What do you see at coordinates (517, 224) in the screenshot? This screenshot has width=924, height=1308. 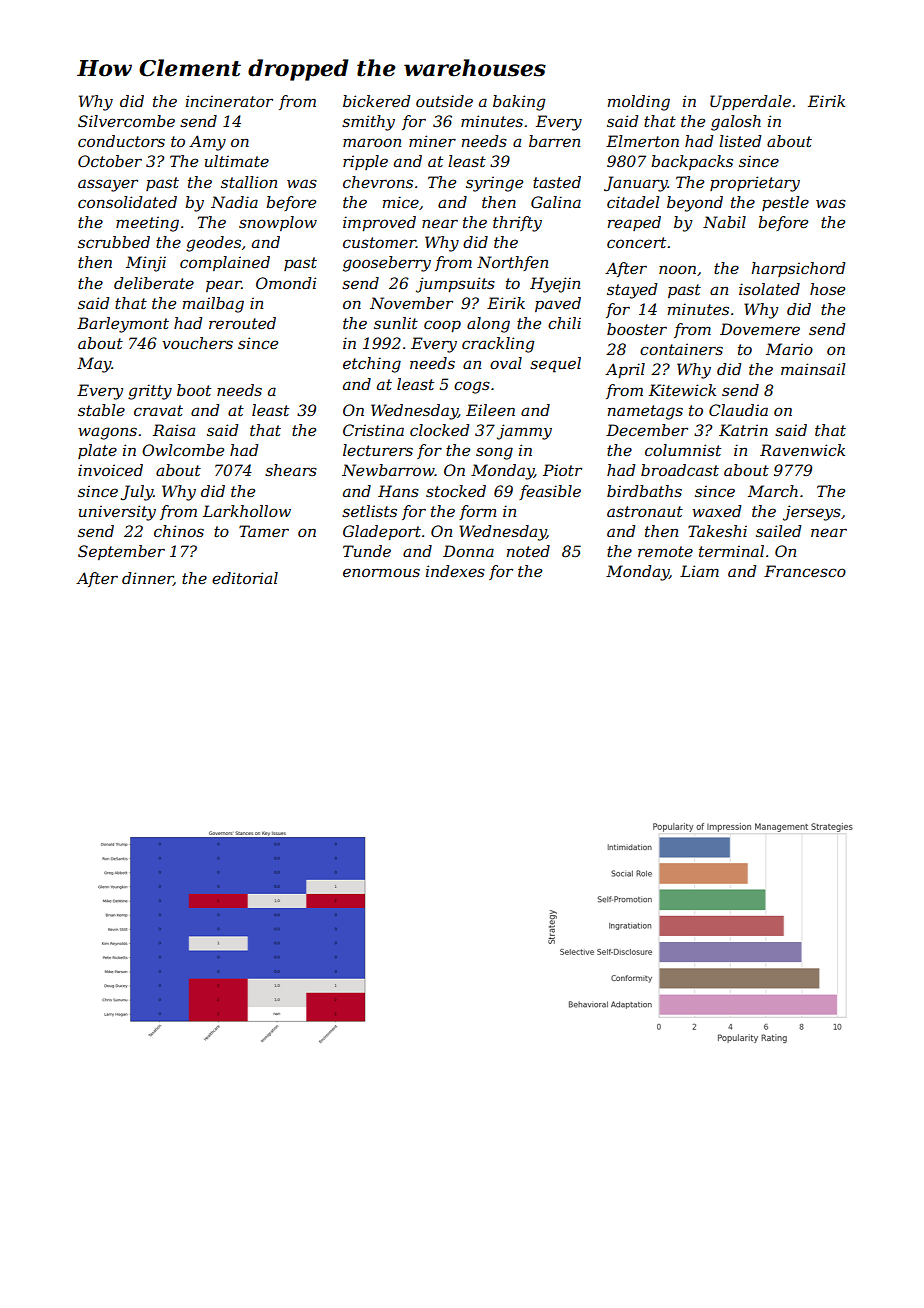 I see `thrifty` at bounding box center [517, 224].
